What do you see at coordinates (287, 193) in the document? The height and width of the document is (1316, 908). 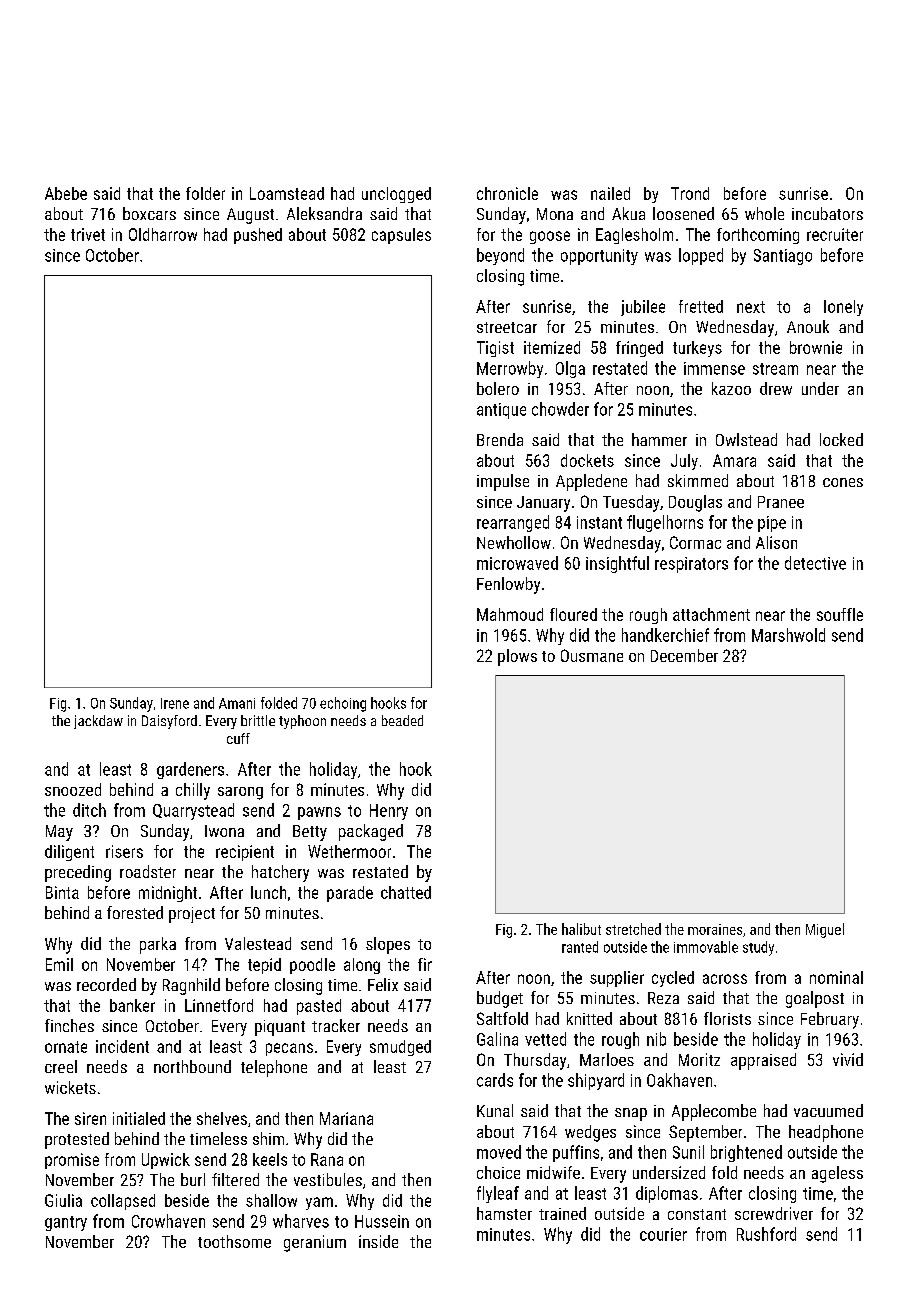 I see `Loamstead` at bounding box center [287, 193].
